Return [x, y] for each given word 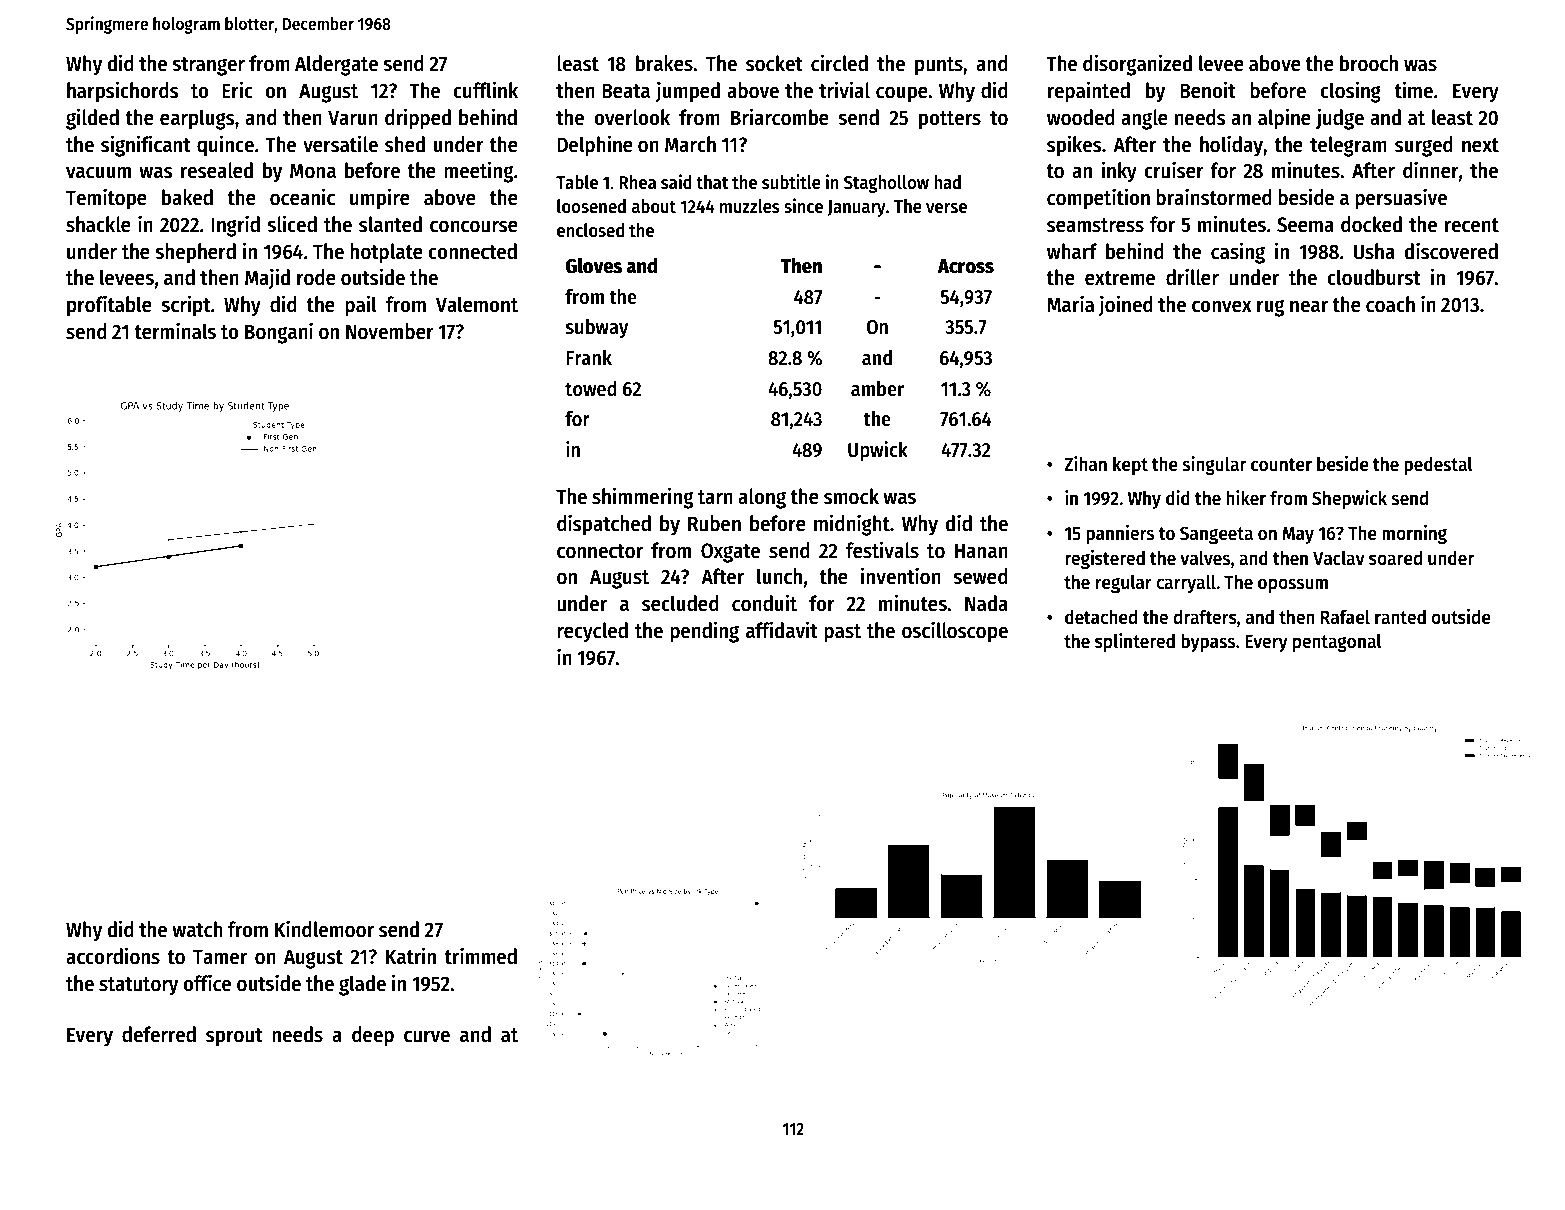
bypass [1208, 642]
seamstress [1095, 225]
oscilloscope [955, 632]
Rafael [1345, 617]
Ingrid [235, 226]
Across [965, 266]
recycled [592, 632]
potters [950, 120]
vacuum [98, 172]
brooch [1369, 63]
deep [373, 1036]
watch [197, 929]
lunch [779, 576]
